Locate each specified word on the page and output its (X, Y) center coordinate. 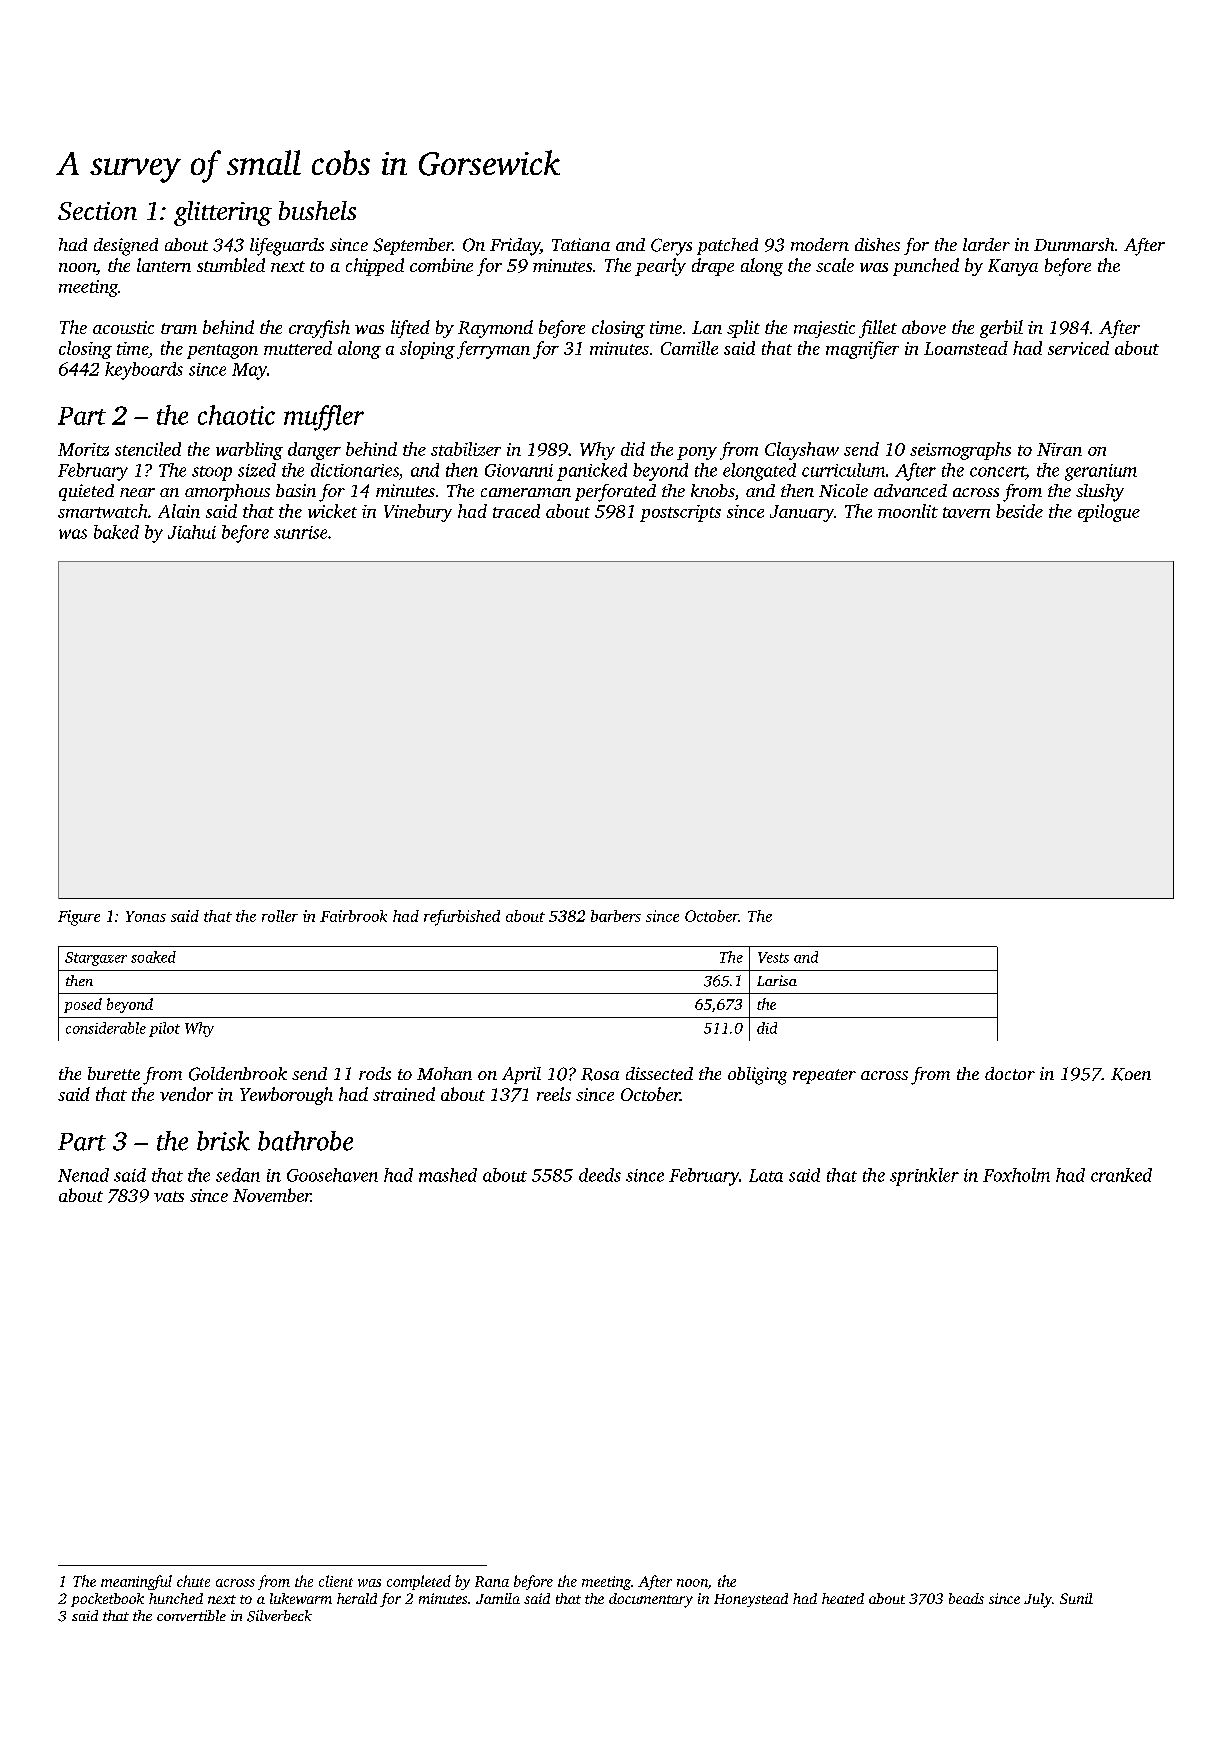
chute (193, 1581)
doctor (1010, 1073)
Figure (79, 918)
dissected (659, 1073)
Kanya (1013, 267)
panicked (592, 472)
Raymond (495, 329)
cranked (1121, 1175)
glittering (223, 213)
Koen (1131, 1074)
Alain (179, 511)
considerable (106, 1028)
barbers (616, 916)
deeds (600, 1175)
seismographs (960, 451)
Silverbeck (279, 1616)
